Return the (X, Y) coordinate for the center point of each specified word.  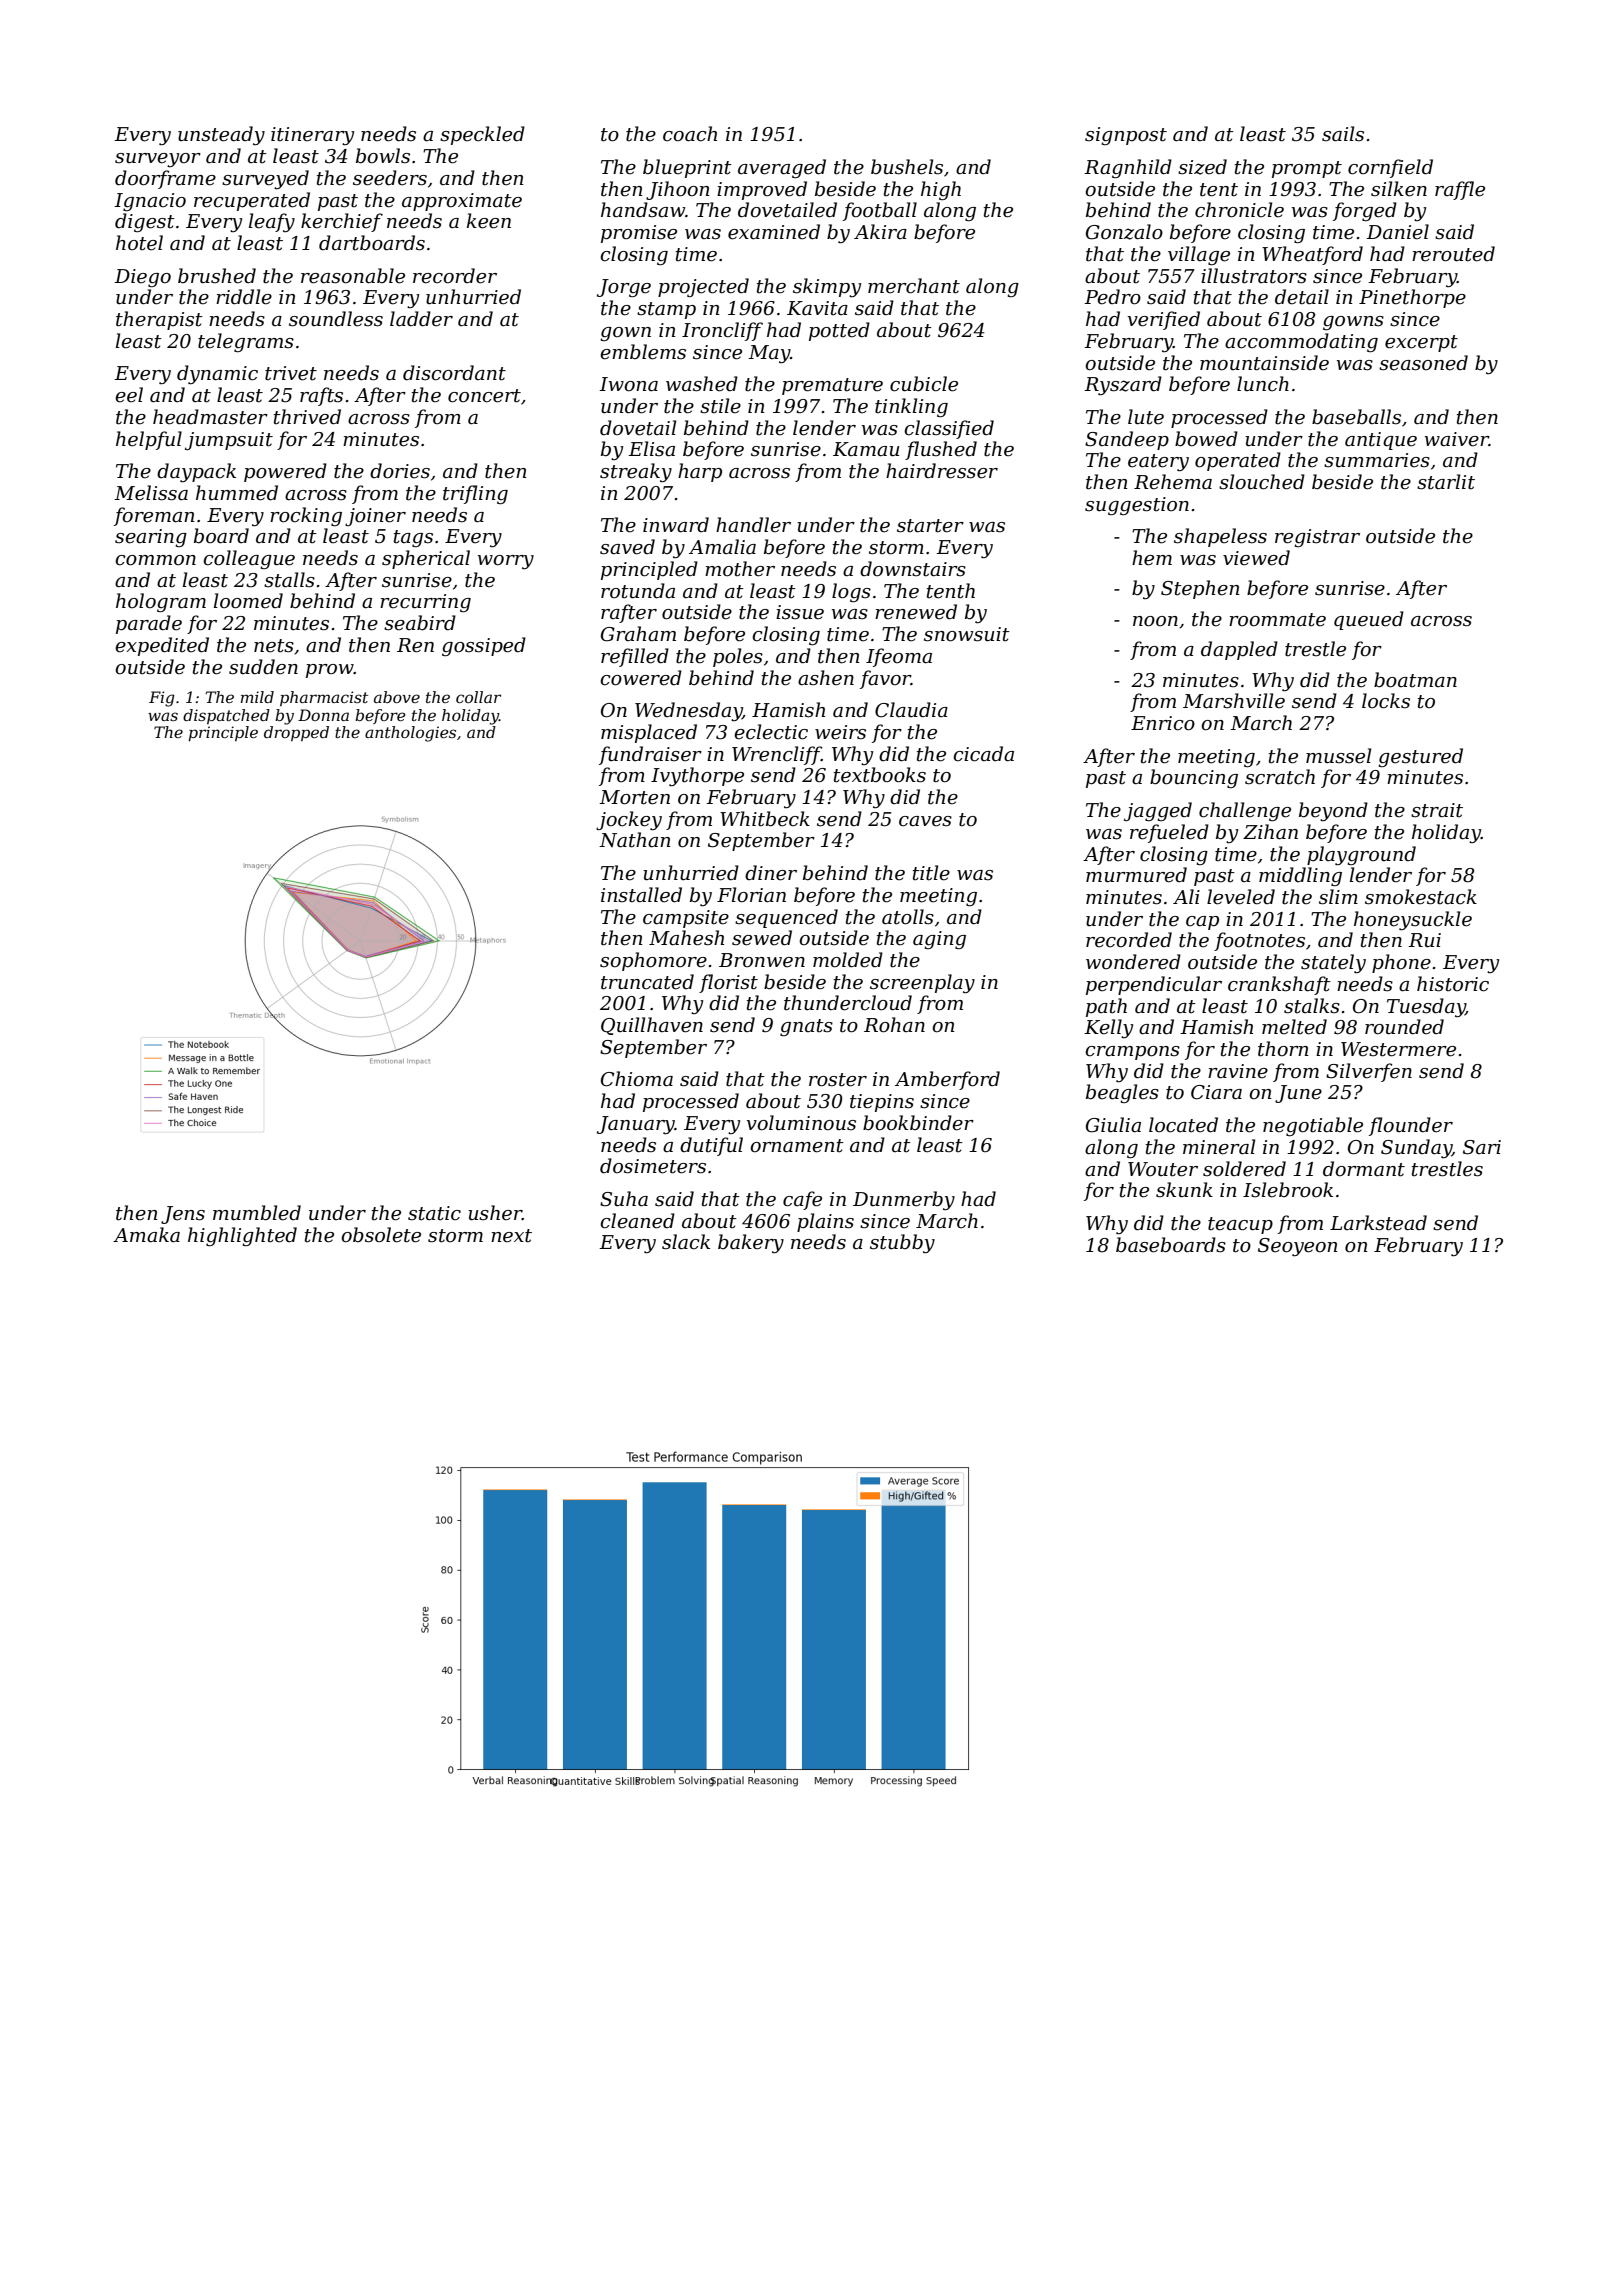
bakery (751, 1243)
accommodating (1301, 342)
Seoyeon (1298, 1247)
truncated (647, 982)
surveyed (265, 179)
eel (129, 395)
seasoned (1423, 363)
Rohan (894, 1025)
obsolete (381, 1235)
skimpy (827, 287)
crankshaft (1279, 985)
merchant (914, 286)
